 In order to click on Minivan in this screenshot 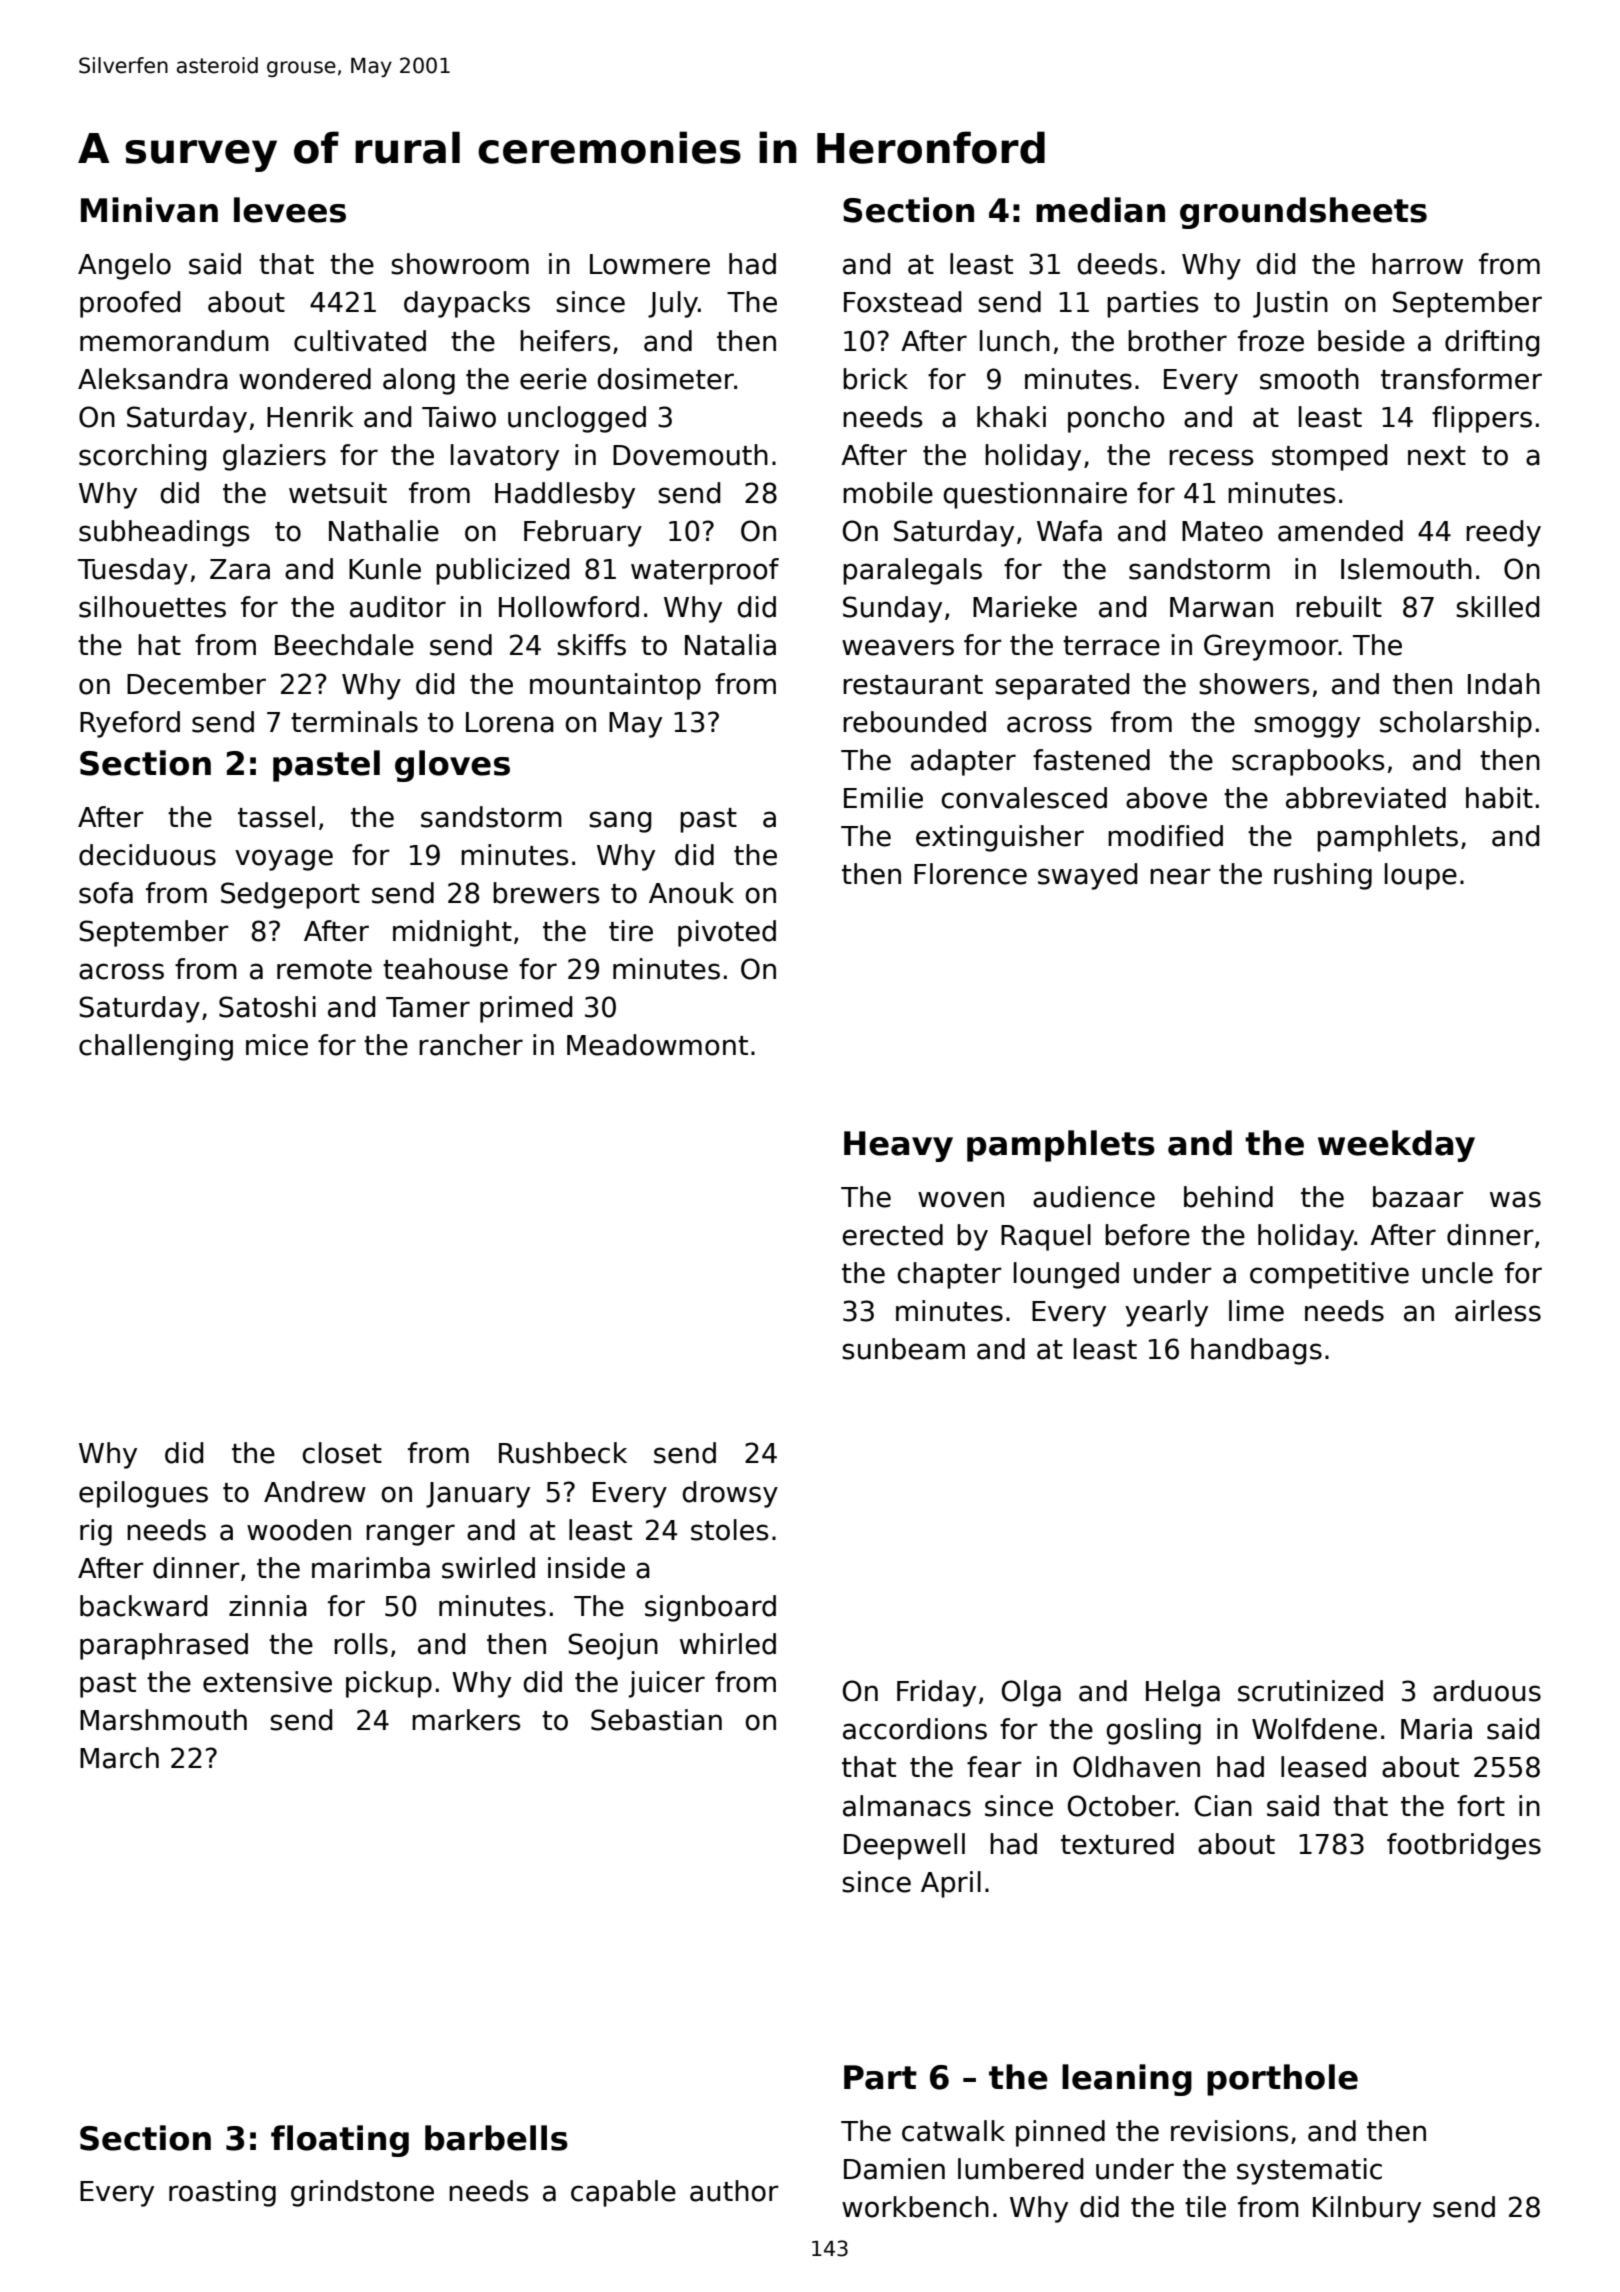, I will do `click(149, 210)`.
